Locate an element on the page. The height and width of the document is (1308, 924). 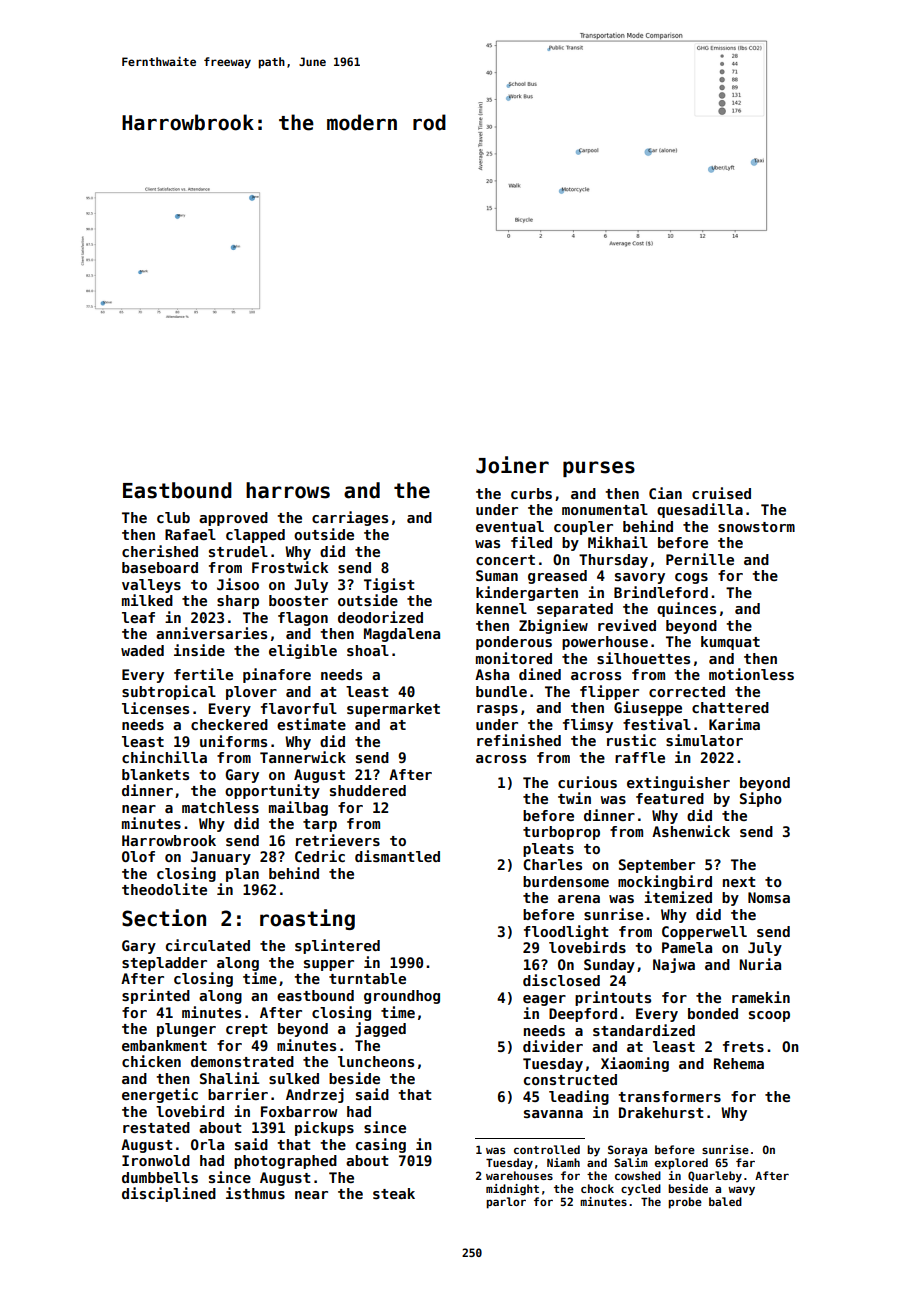
harrows is located at coordinates (288, 490).
